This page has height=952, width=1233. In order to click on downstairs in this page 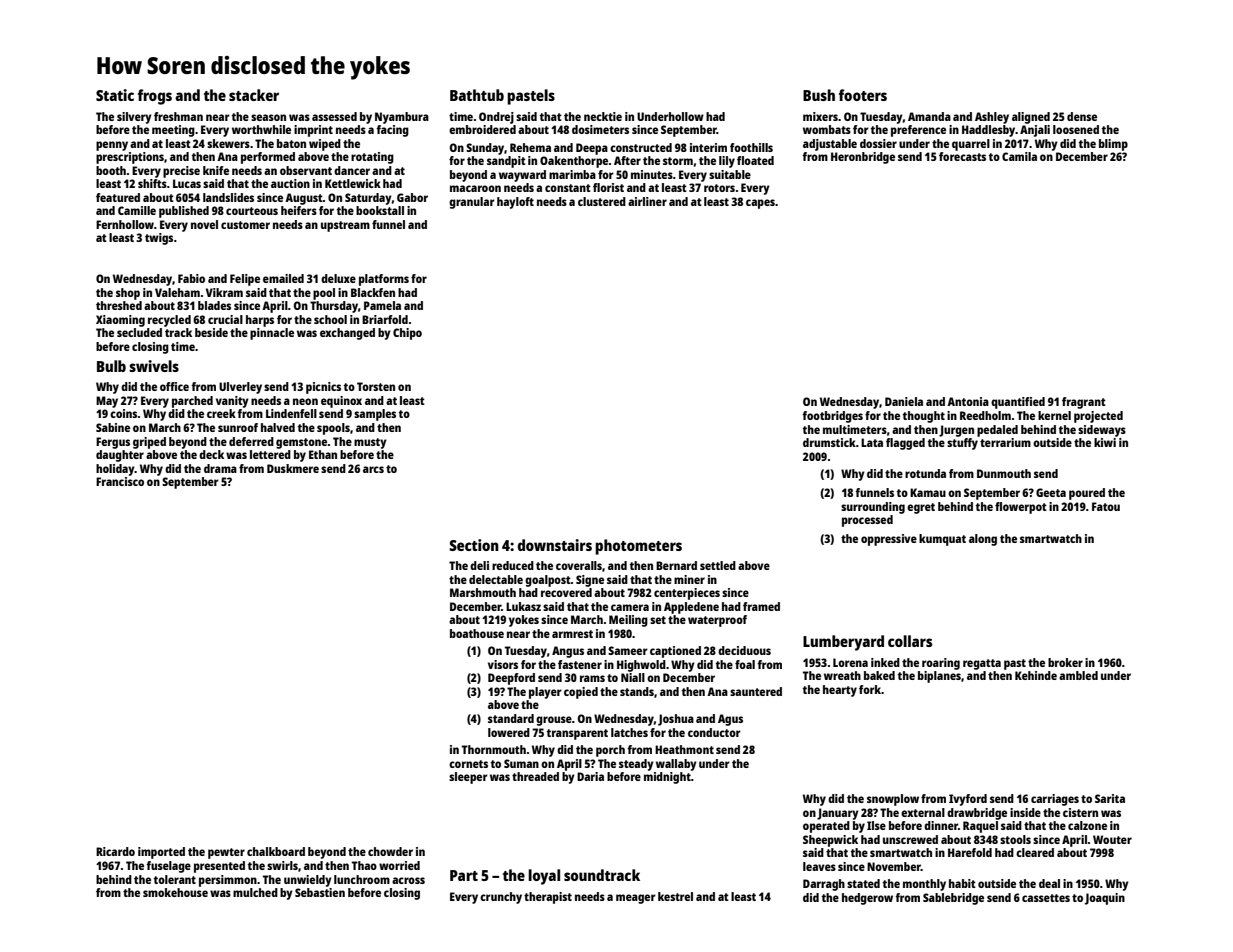, I will do `click(555, 545)`.
